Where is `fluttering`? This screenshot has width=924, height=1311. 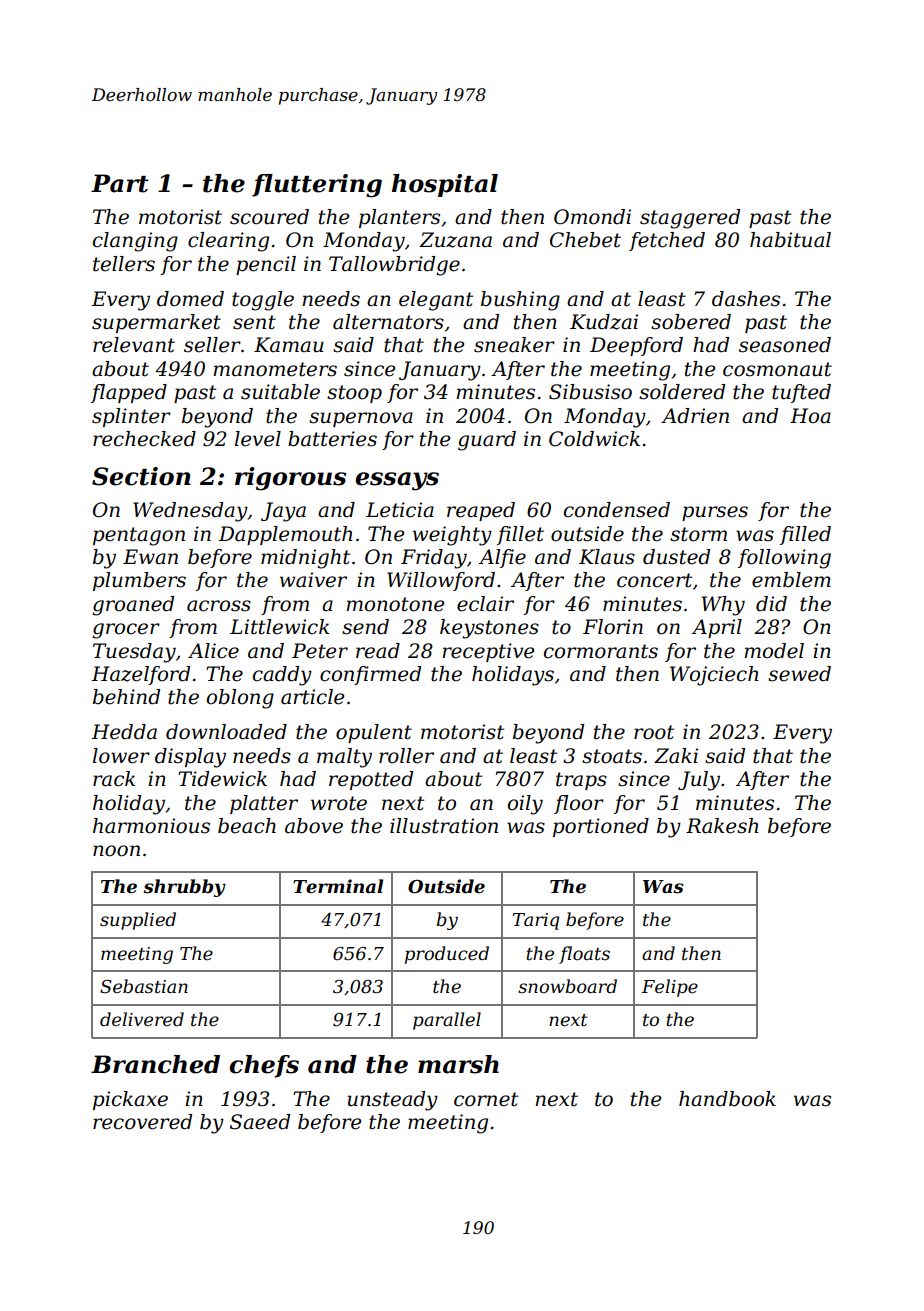 fluttering is located at coordinates (317, 186).
